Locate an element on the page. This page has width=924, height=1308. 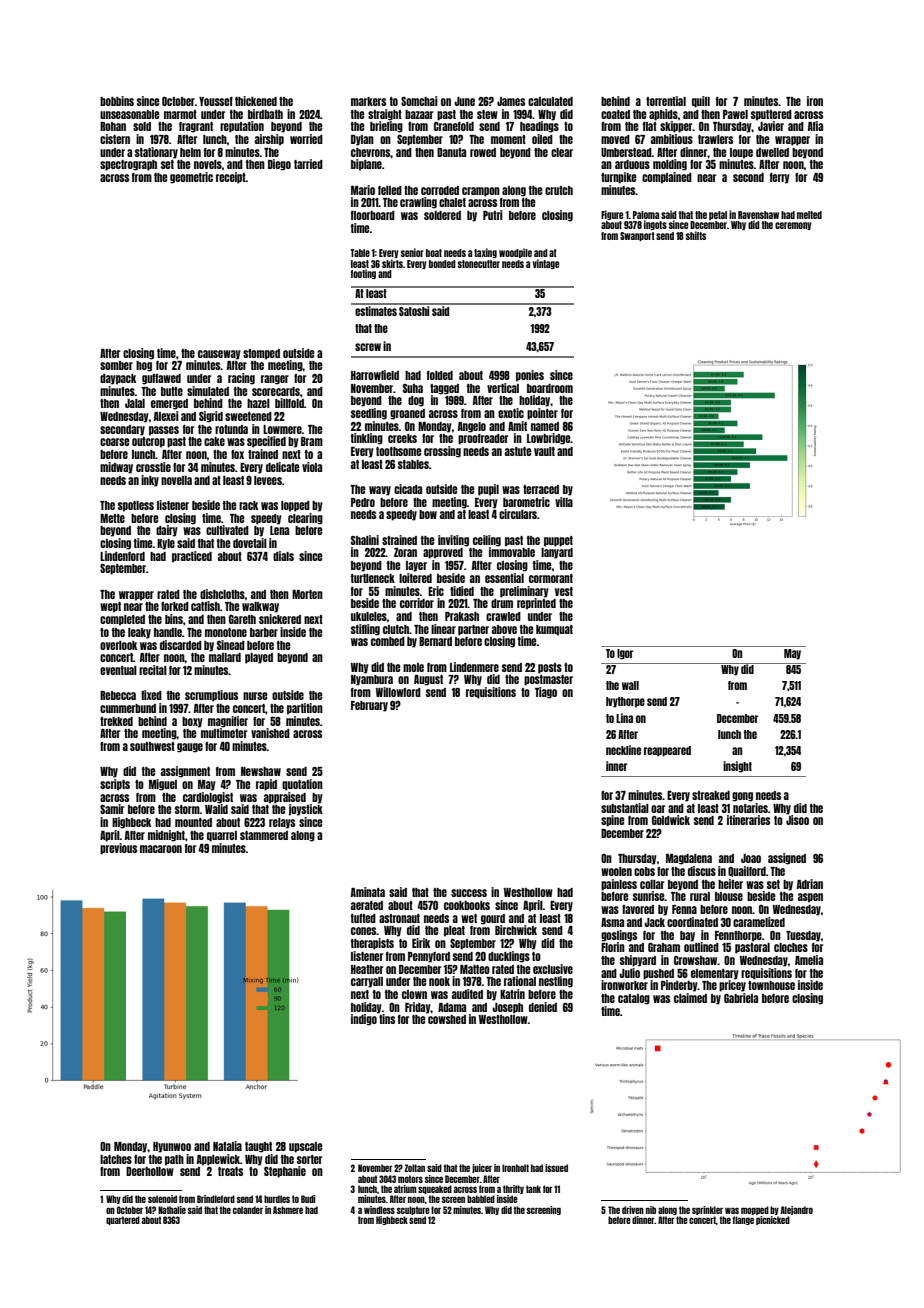
villa is located at coordinates (564, 502).
